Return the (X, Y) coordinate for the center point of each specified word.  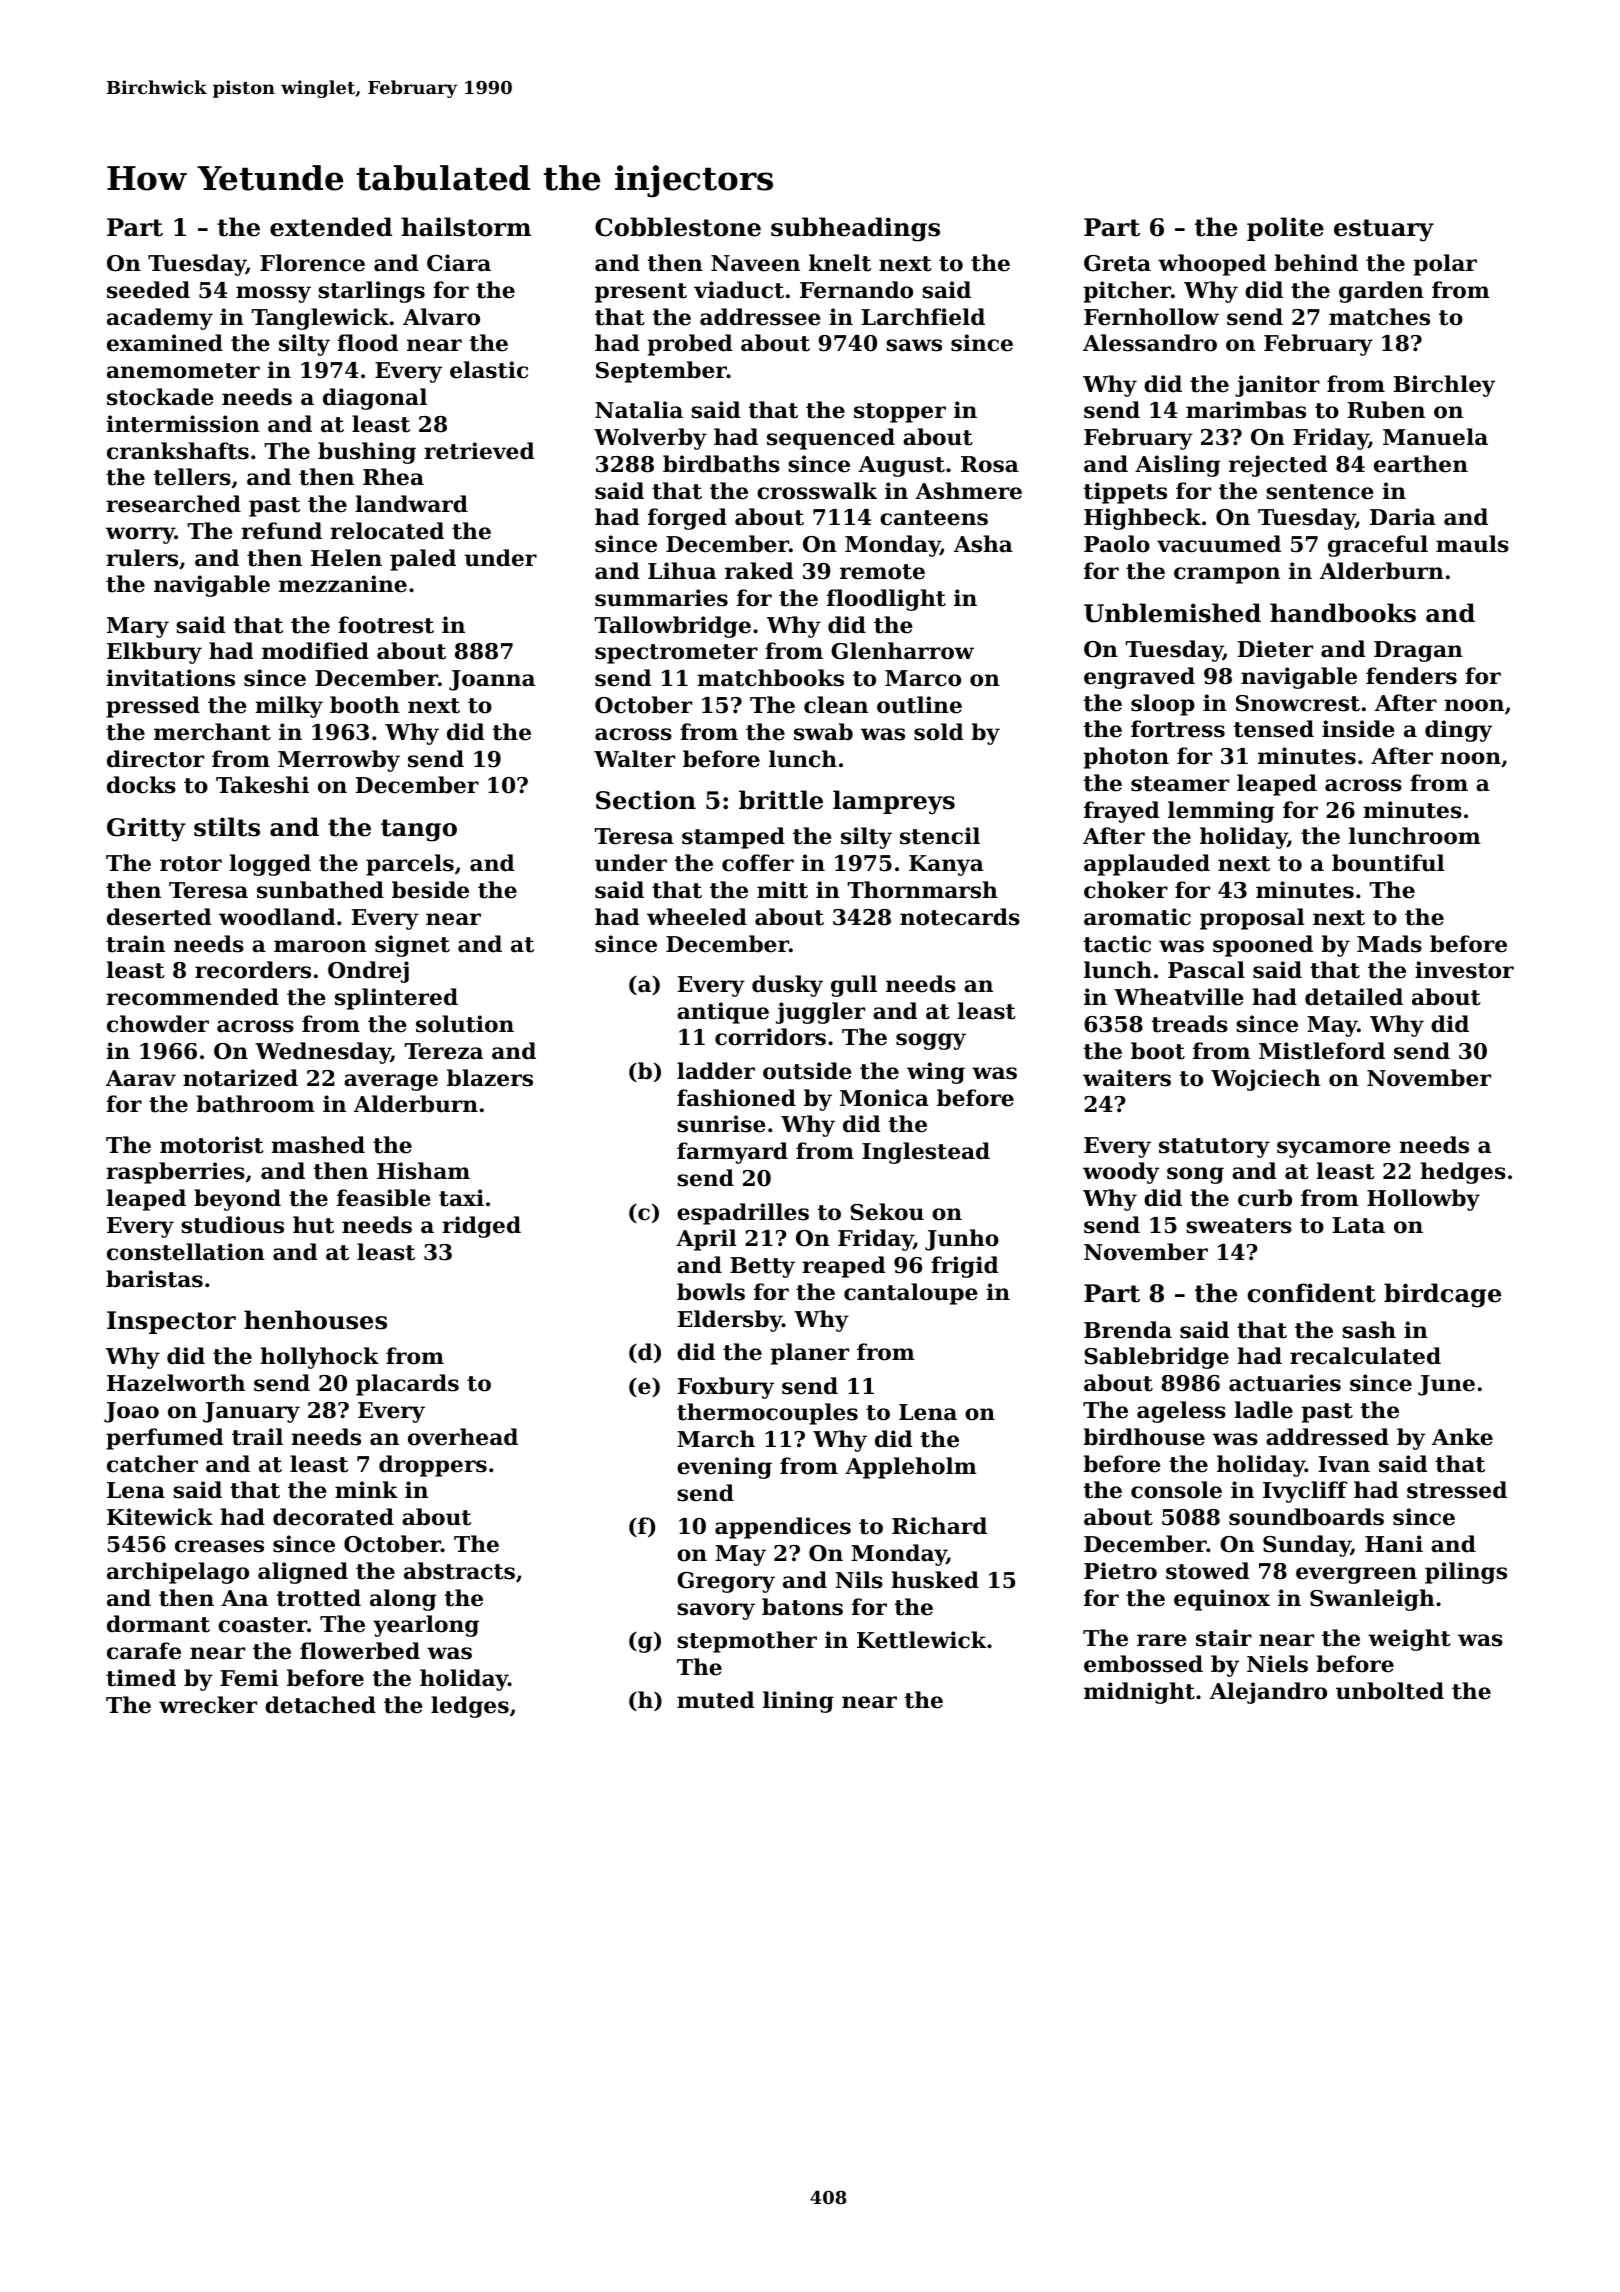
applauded (1147, 865)
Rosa (990, 464)
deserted (159, 917)
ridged (481, 1227)
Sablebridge (1156, 1358)
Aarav (141, 1078)
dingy (1458, 731)
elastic (489, 370)
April (706, 1240)
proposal (1252, 919)
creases (219, 1546)
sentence (1320, 492)
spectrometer (676, 654)
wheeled (697, 917)
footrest (386, 625)
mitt (782, 890)
